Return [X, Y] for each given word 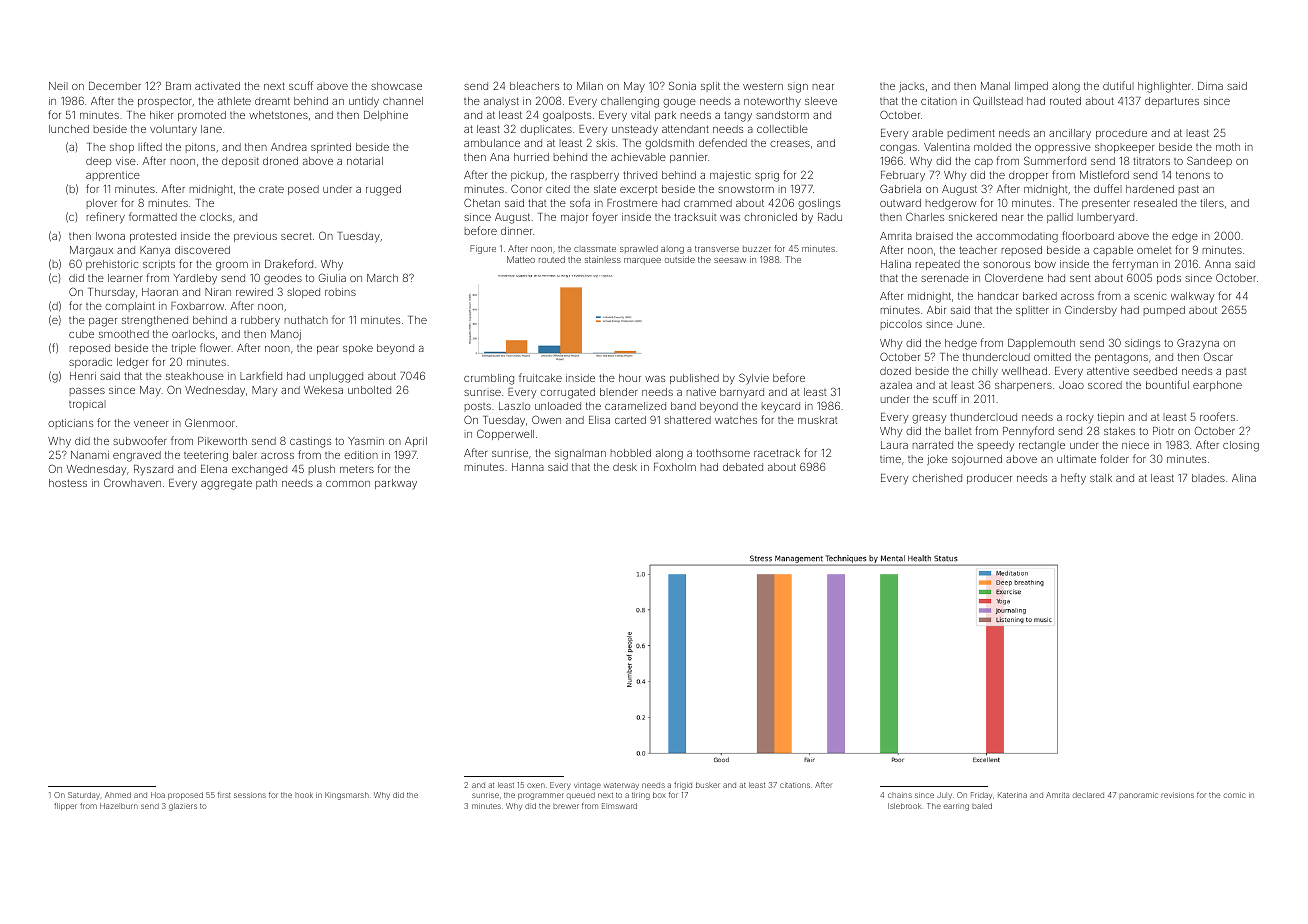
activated [217, 86]
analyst [501, 102]
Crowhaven [132, 482]
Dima [1210, 86]
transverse [717, 249]
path [266, 484]
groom [232, 266]
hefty [1073, 479]
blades [1208, 478]
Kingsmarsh [347, 796]
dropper [1028, 176]
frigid [683, 786]
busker [708, 785]
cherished [937, 478]
